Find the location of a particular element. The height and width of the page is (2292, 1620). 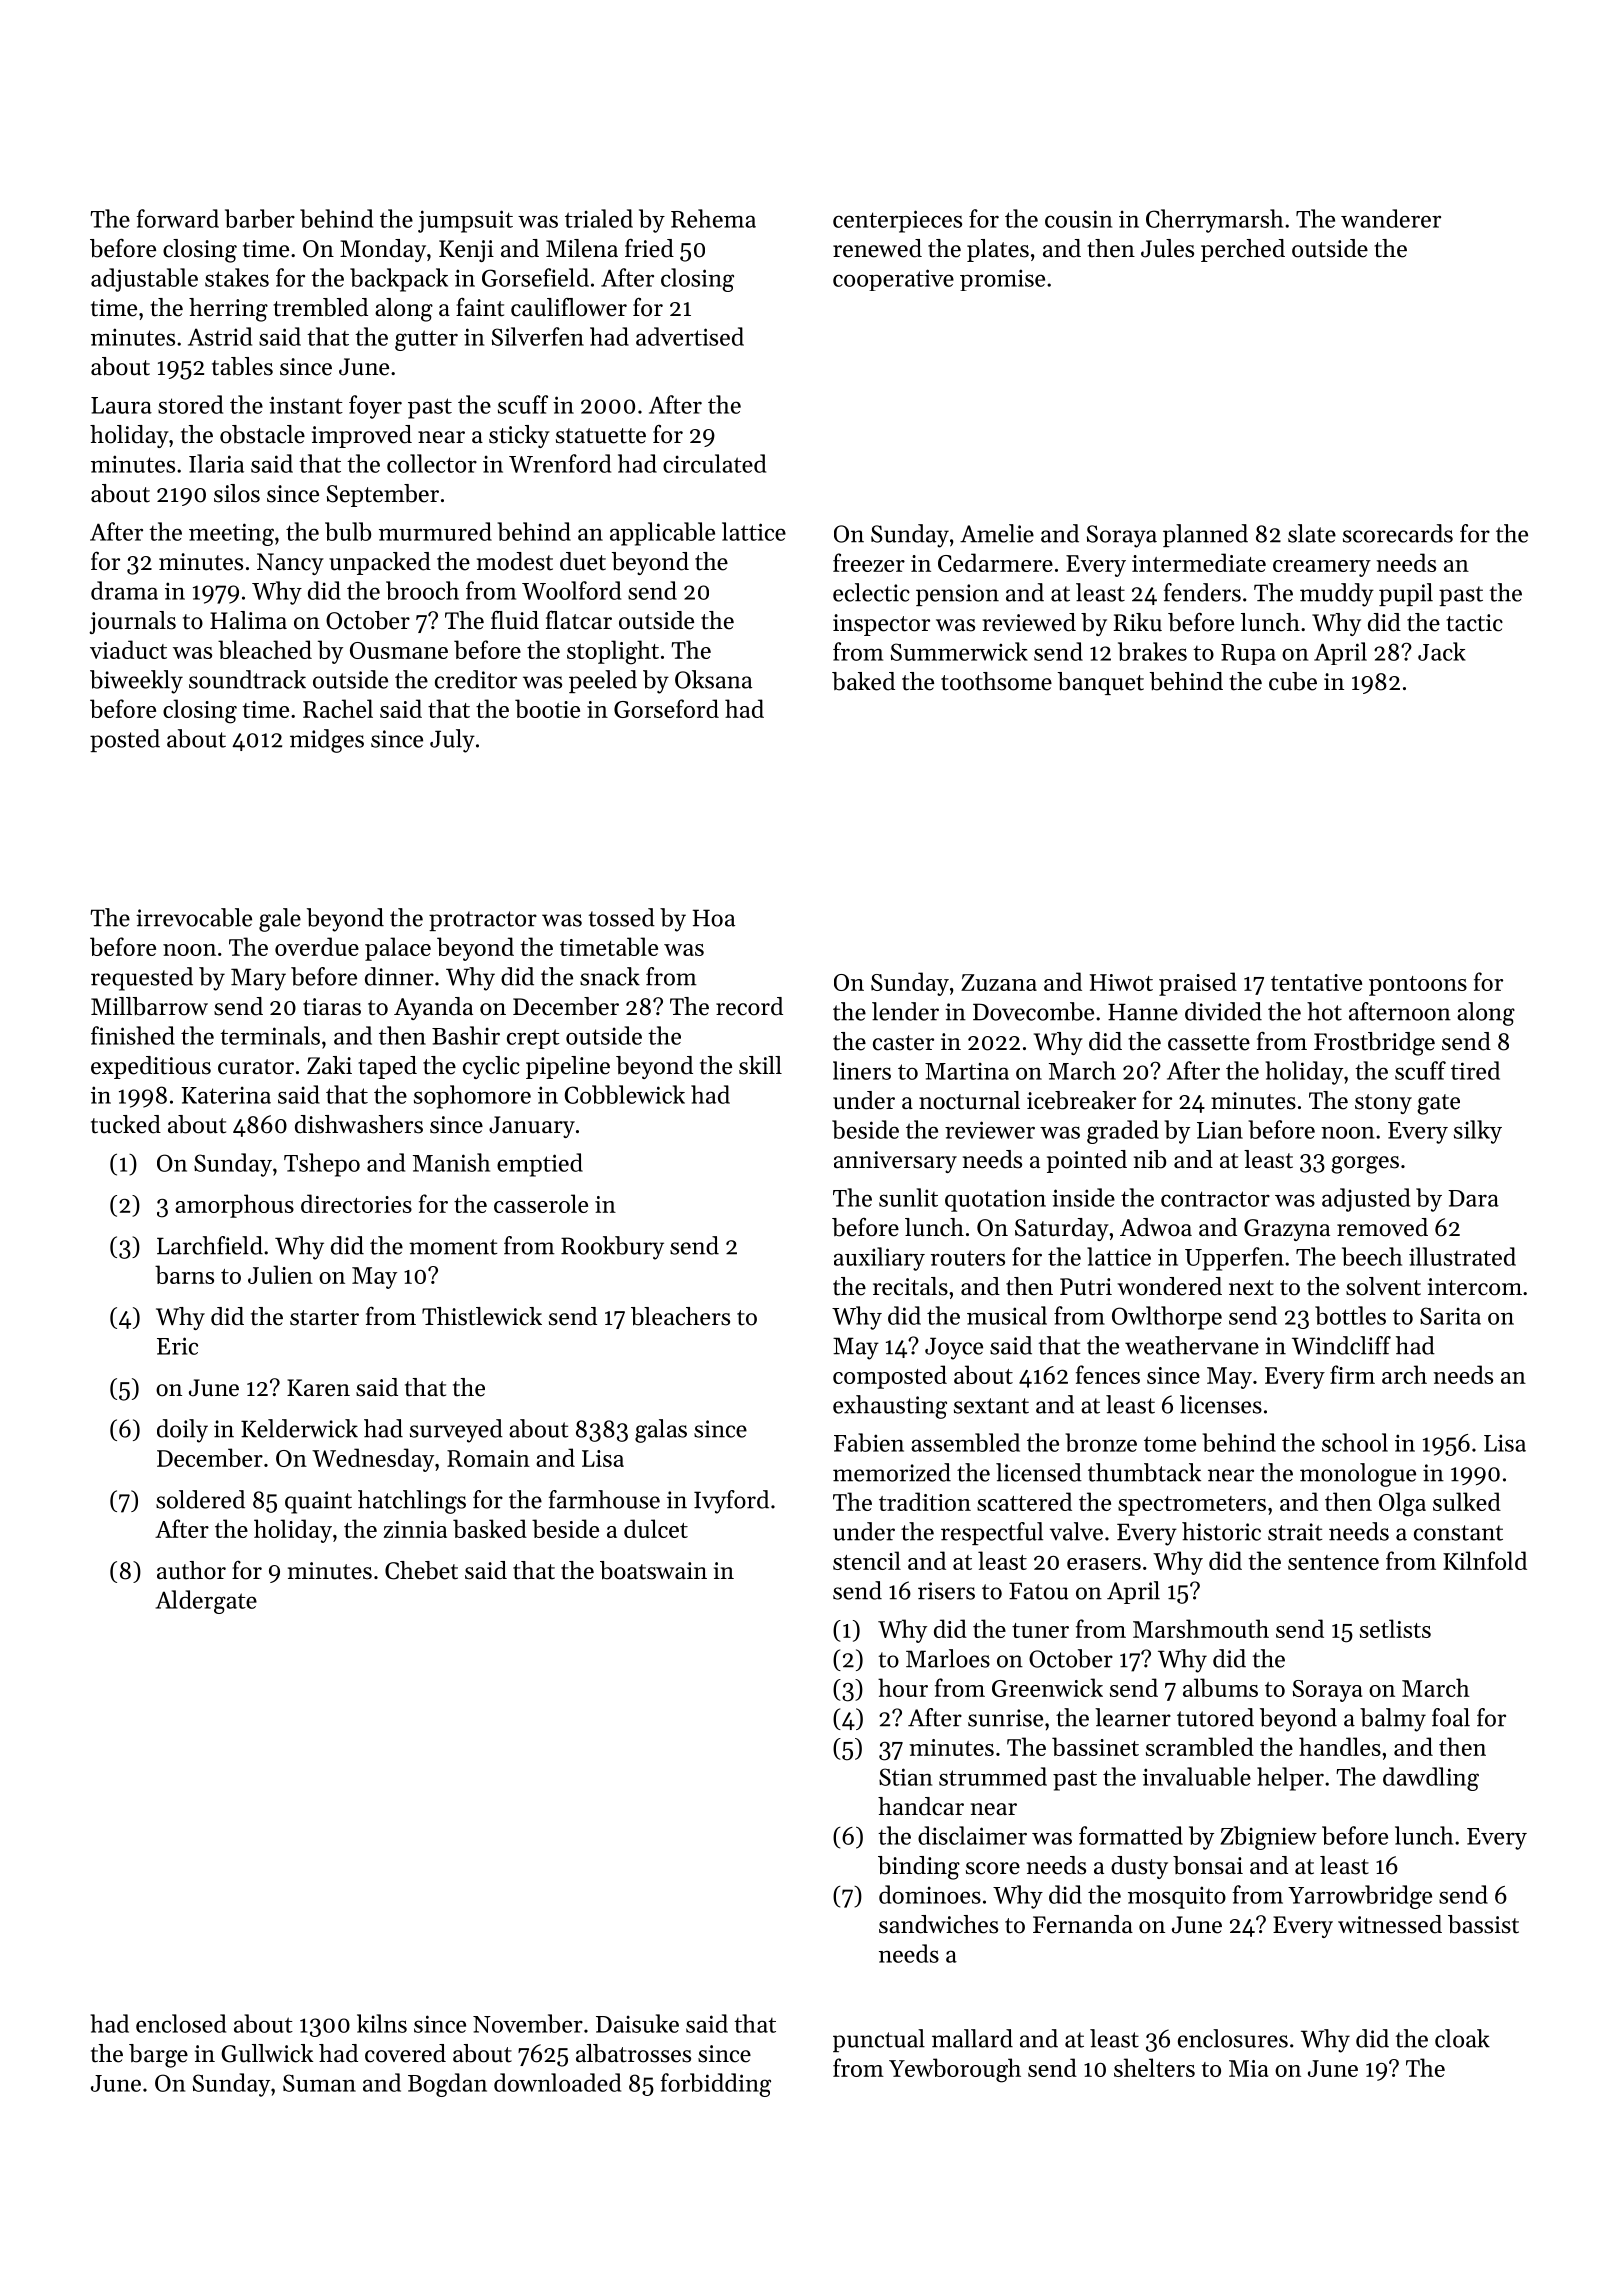

assembled is located at coordinates (965, 1442).
